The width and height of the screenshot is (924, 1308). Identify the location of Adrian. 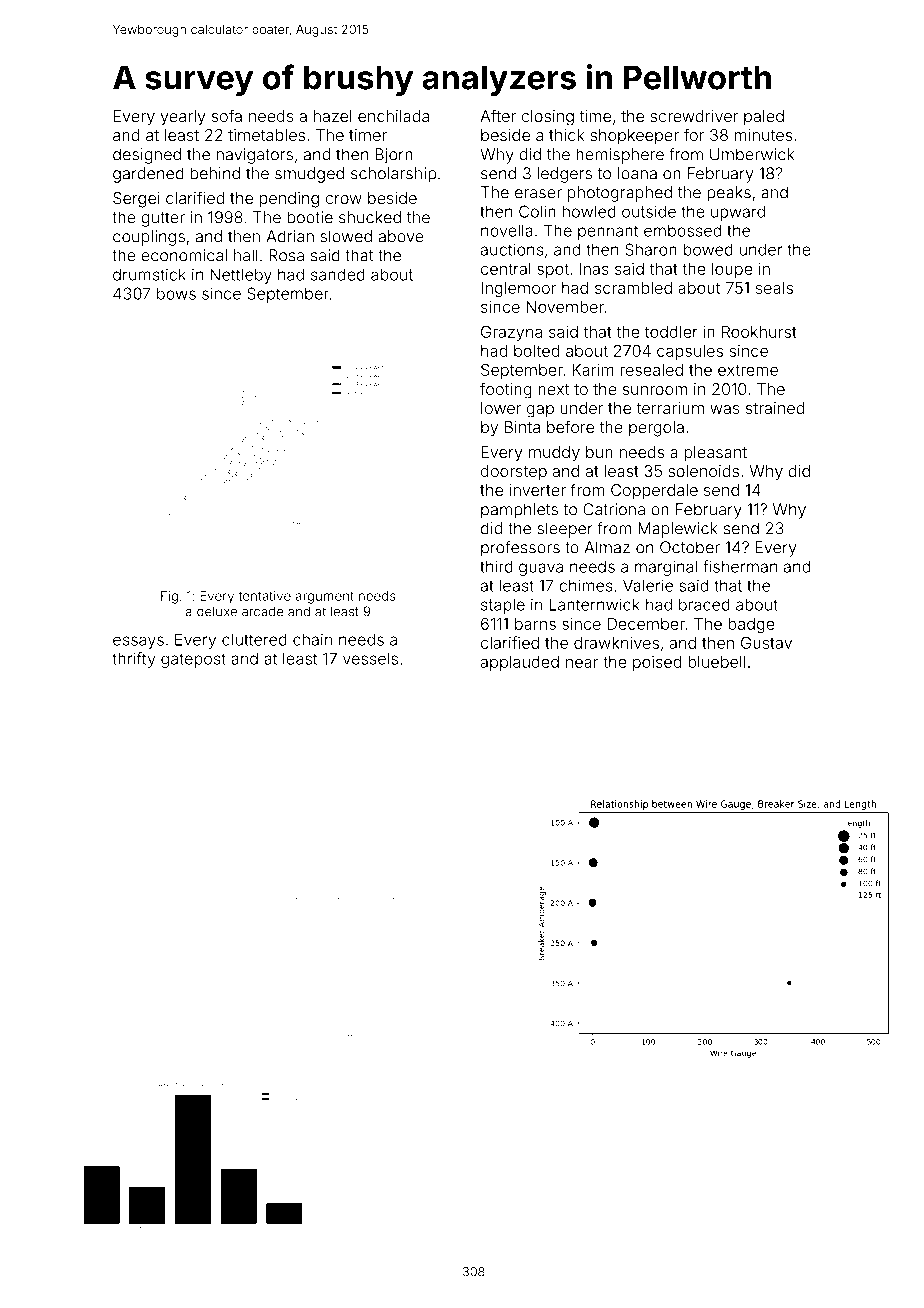
(290, 236).
